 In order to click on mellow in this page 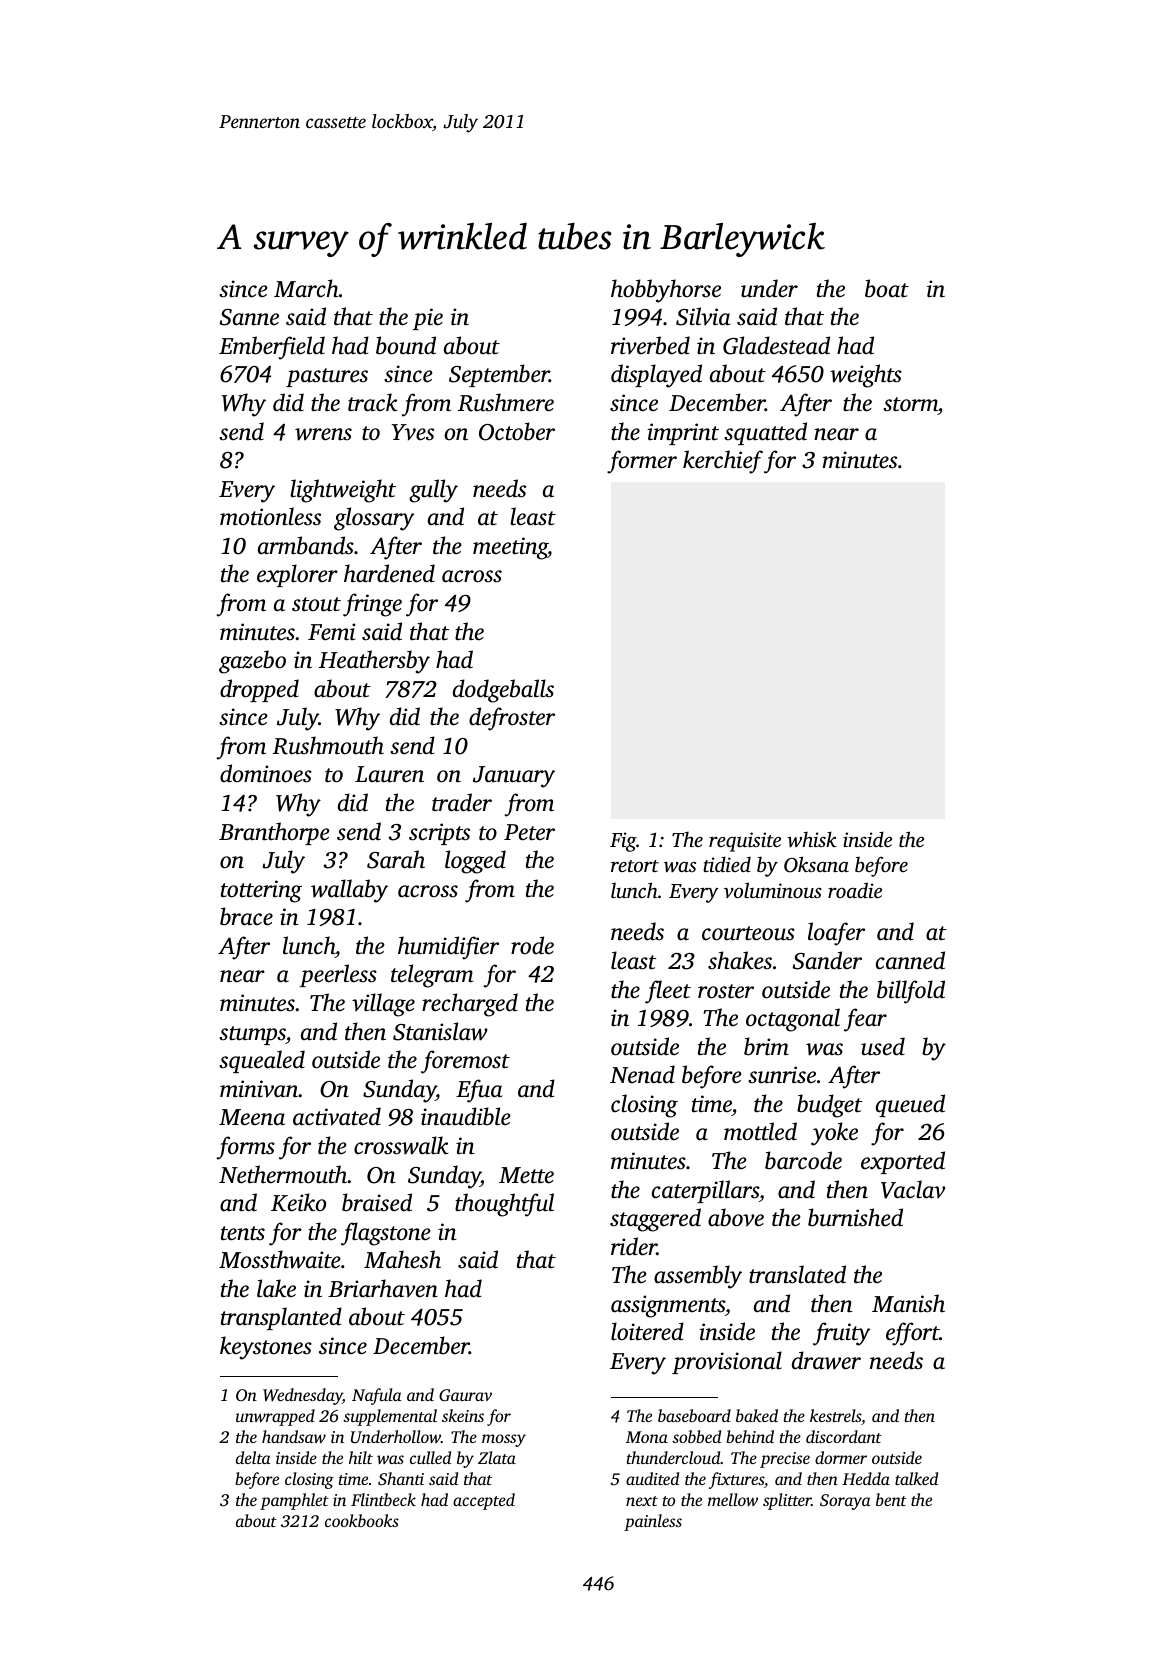, I will do `click(733, 1499)`.
